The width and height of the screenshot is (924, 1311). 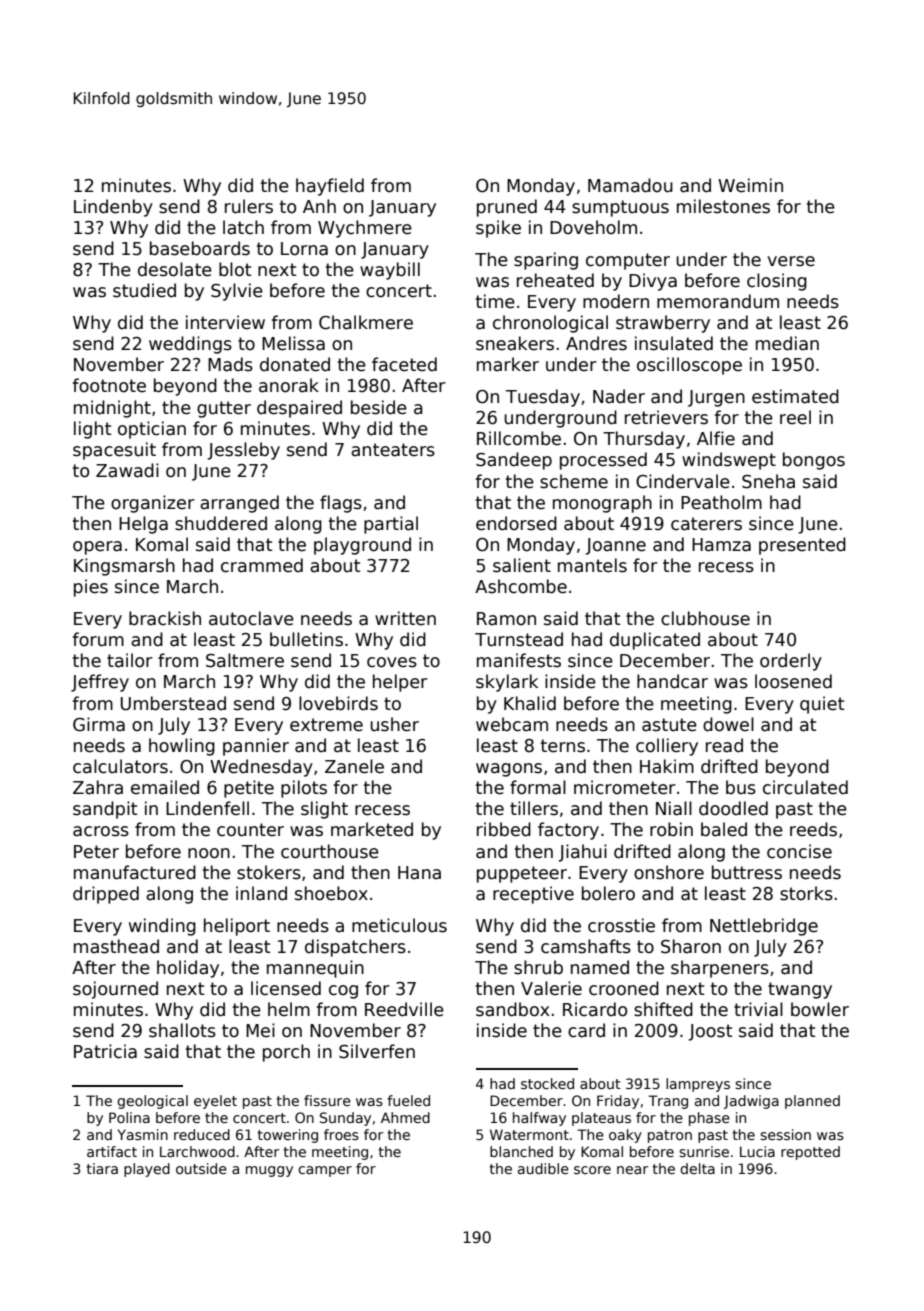 What do you see at coordinates (99, 724) in the screenshot?
I see `Girma` at bounding box center [99, 724].
